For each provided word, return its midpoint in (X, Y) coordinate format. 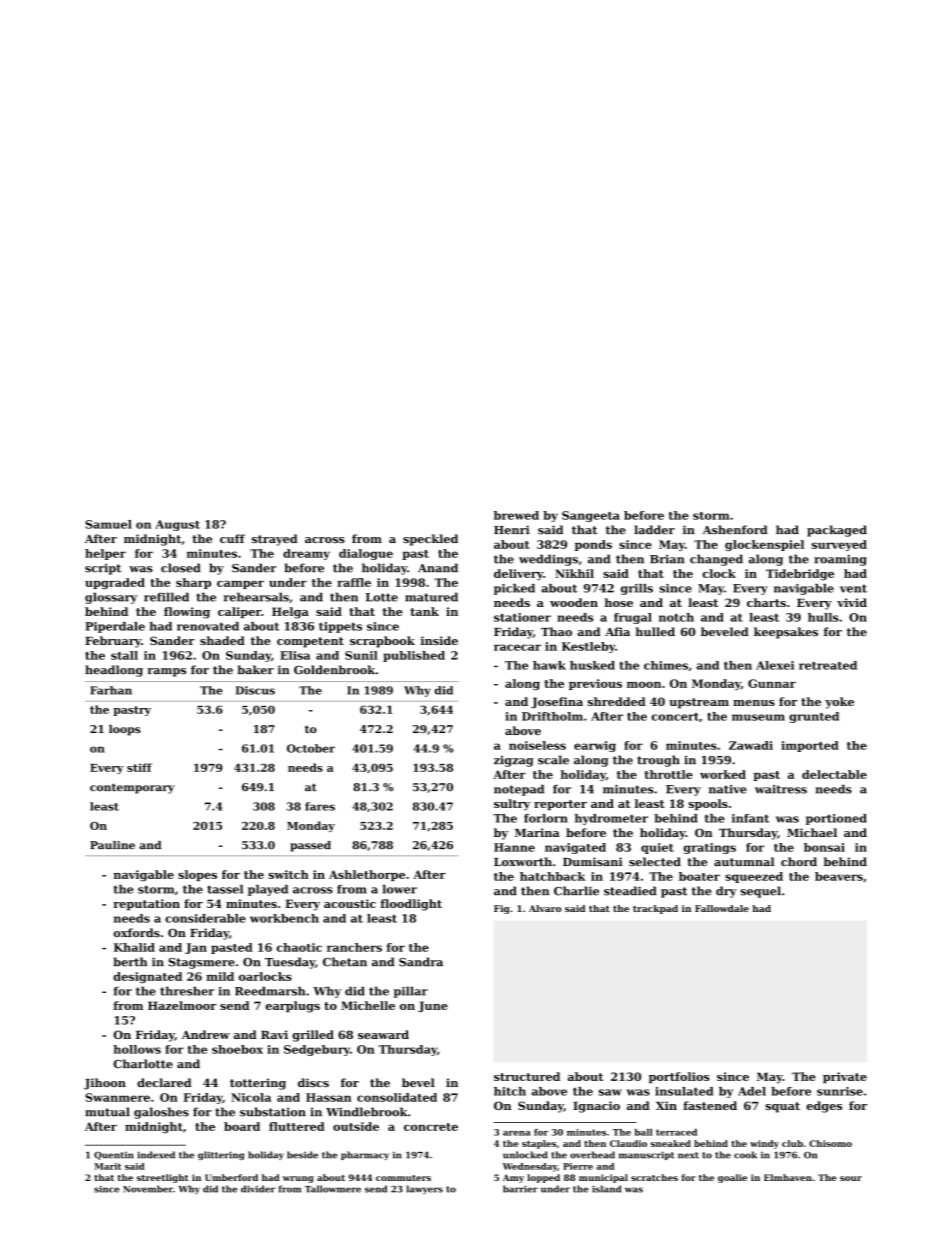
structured (527, 1076)
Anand (438, 568)
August (177, 525)
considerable (205, 918)
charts (766, 602)
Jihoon (105, 1084)
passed (310, 846)
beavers (839, 876)
